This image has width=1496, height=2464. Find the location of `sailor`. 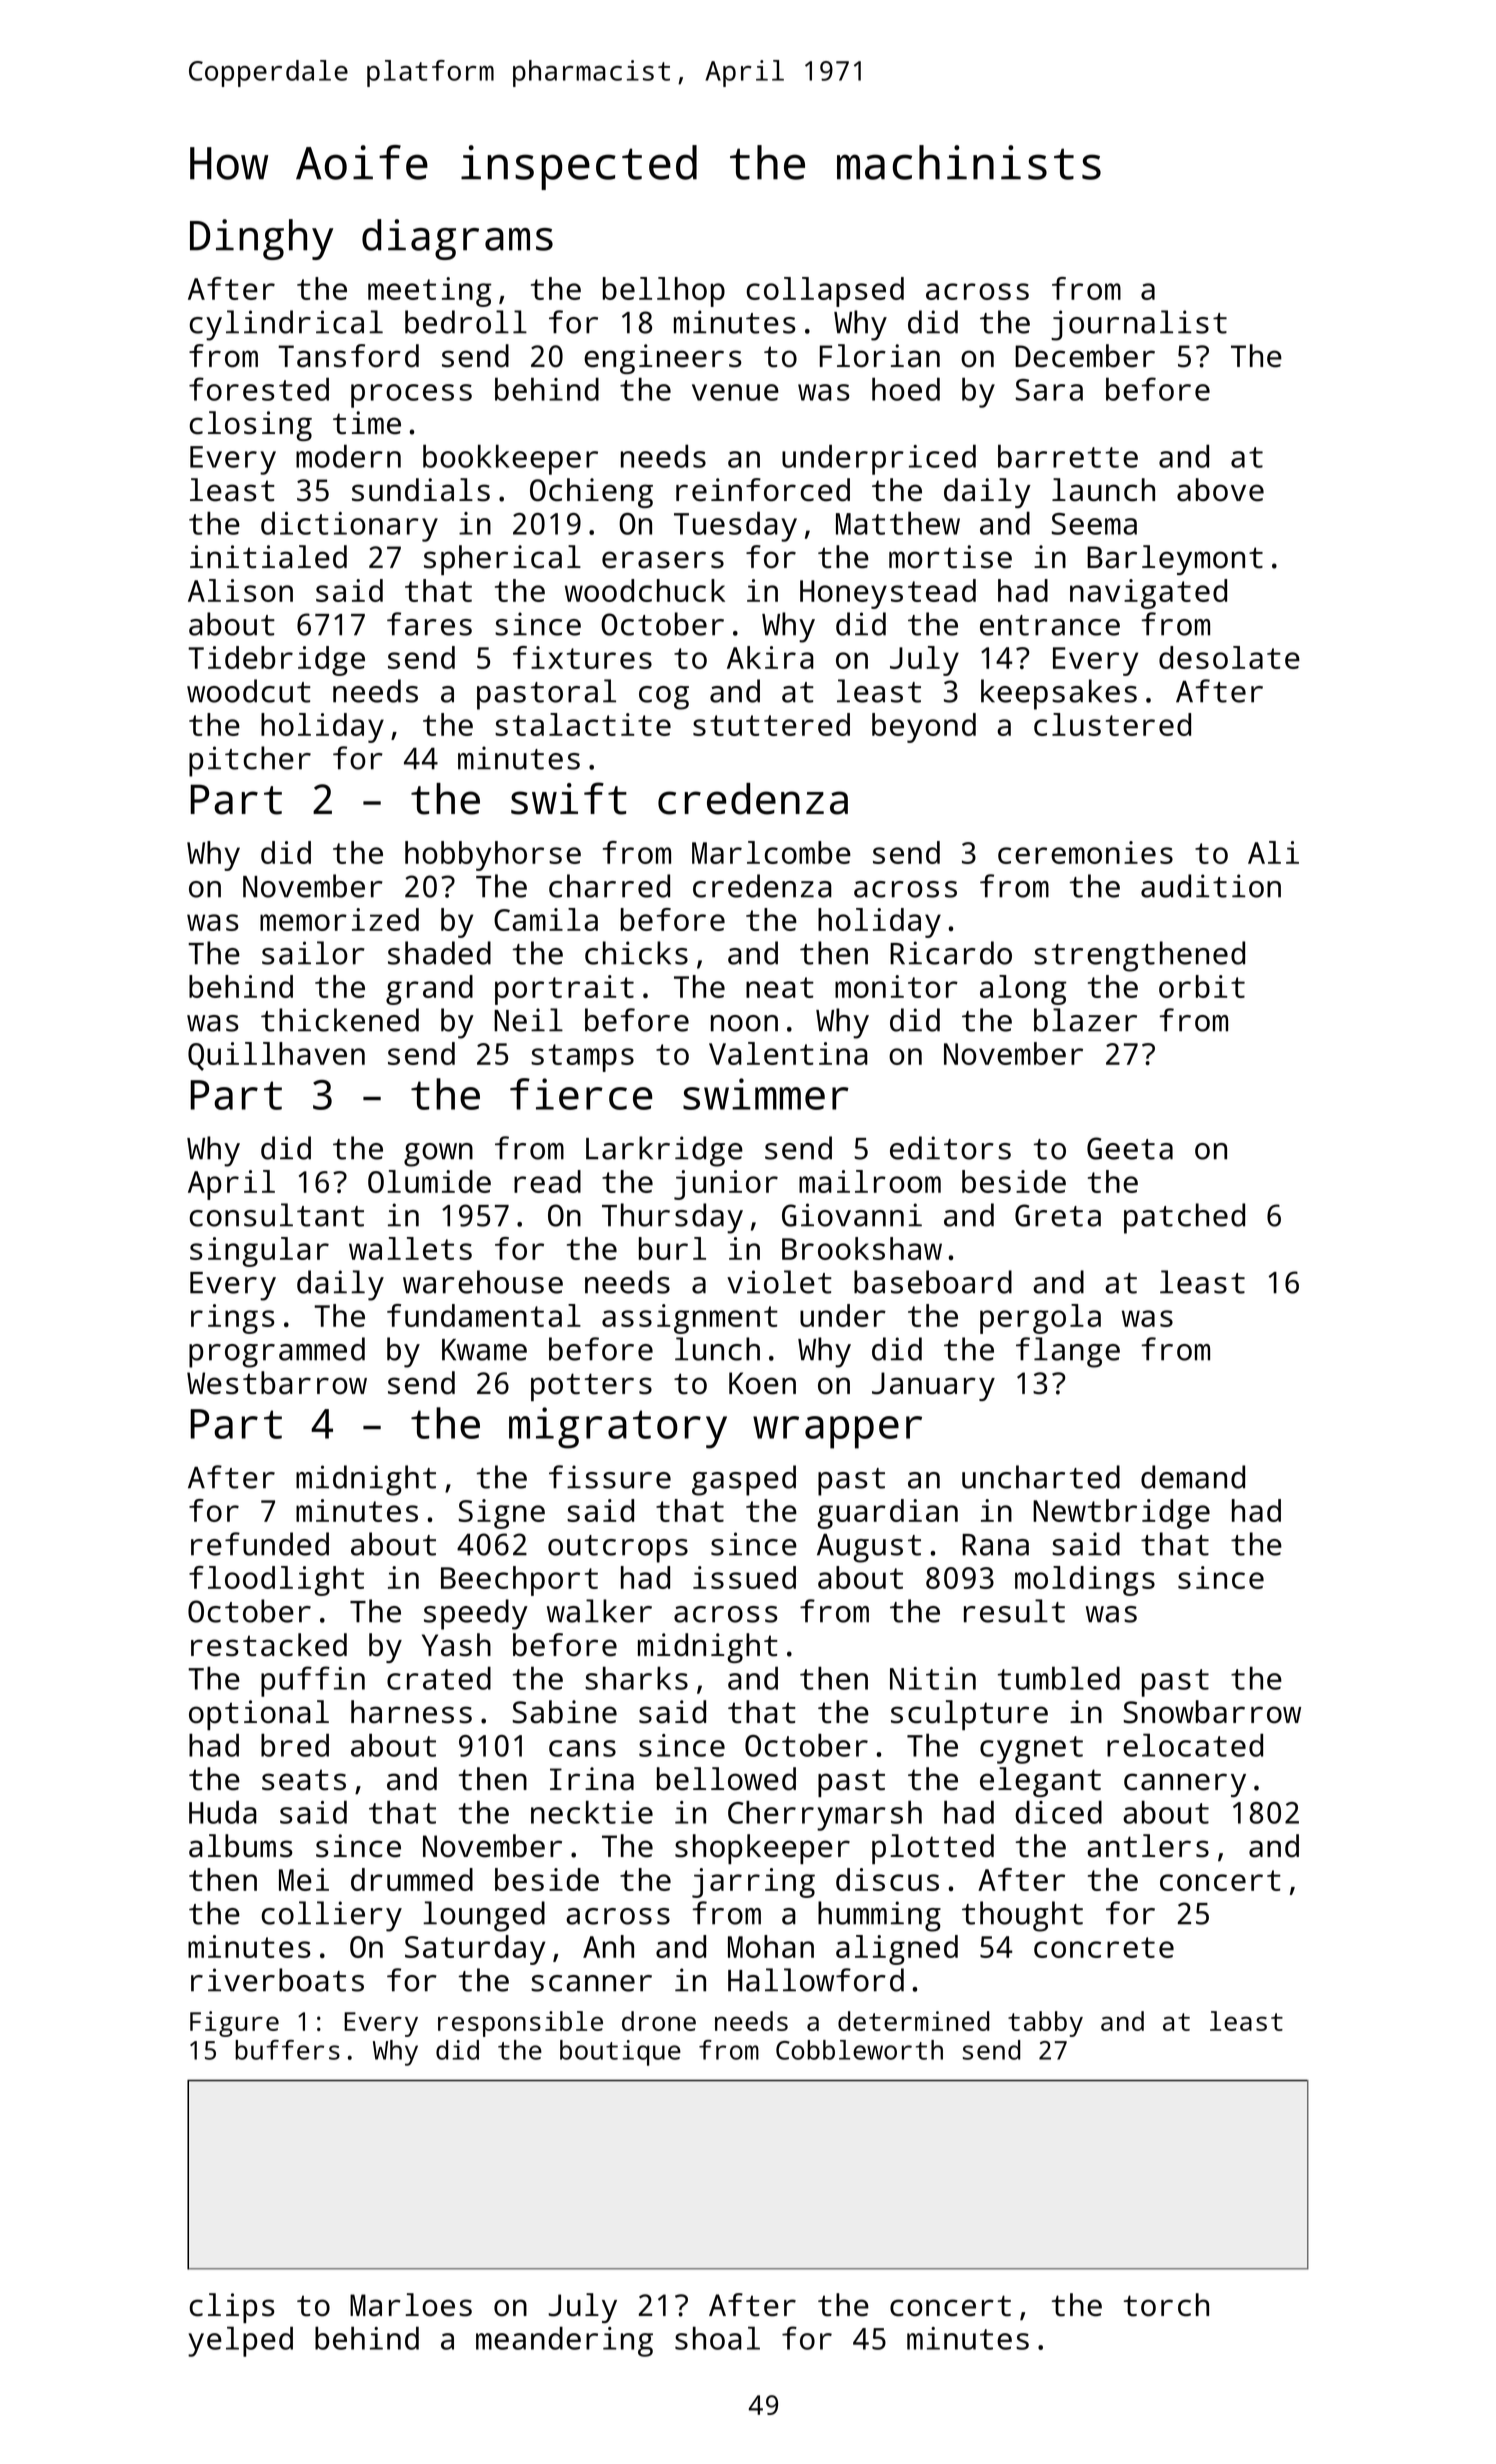

sailor is located at coordinates (313, 953).
